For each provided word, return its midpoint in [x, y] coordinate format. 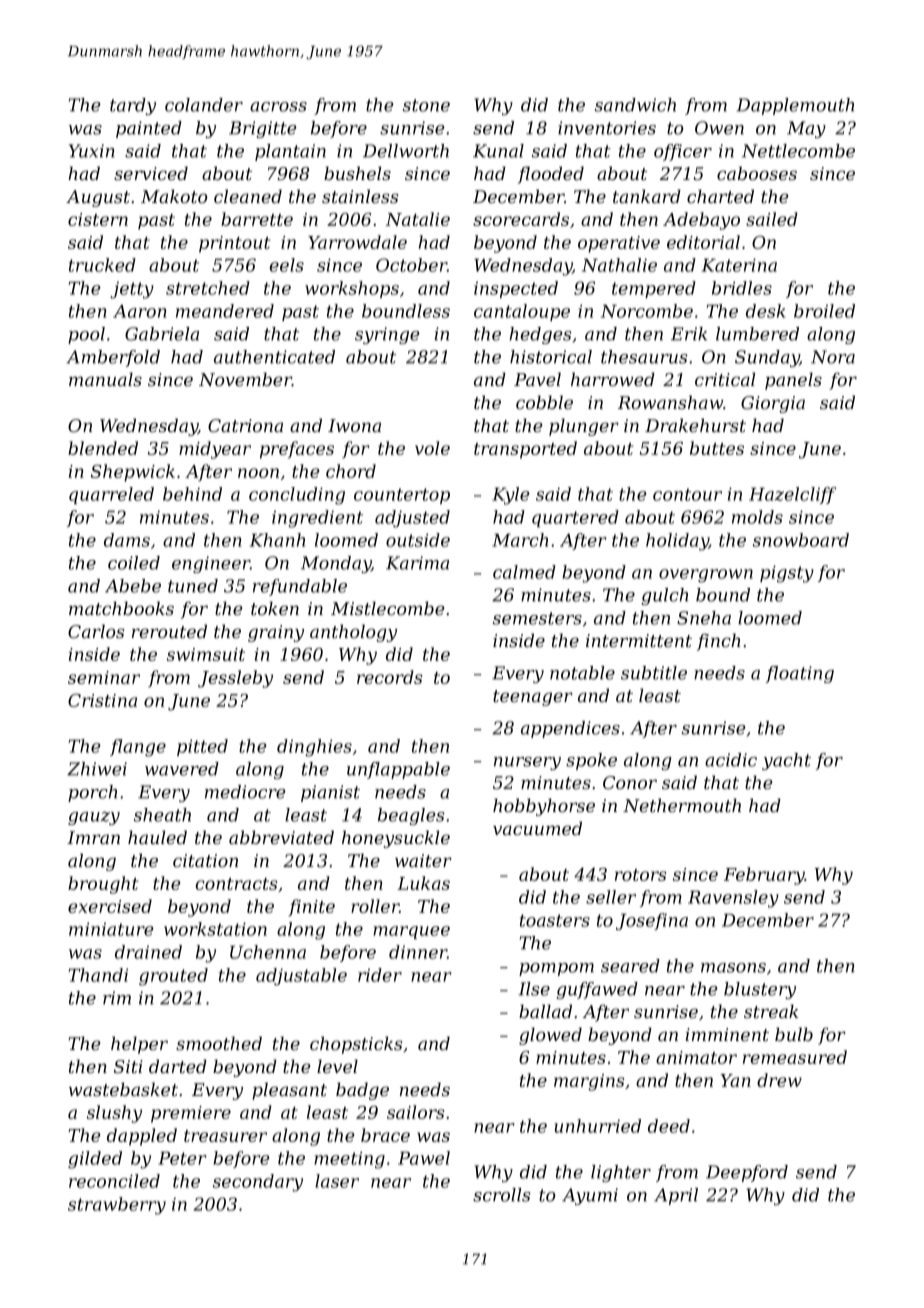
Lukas [423, 883]
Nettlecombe [798, 151]
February [764, 876]
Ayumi [590, 1196]
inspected [516, 289]
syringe [387, 335]
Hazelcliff [792, 495]
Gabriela [162, 334]
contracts [237, 884]
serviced [151, 173]
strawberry [117, 1206]
